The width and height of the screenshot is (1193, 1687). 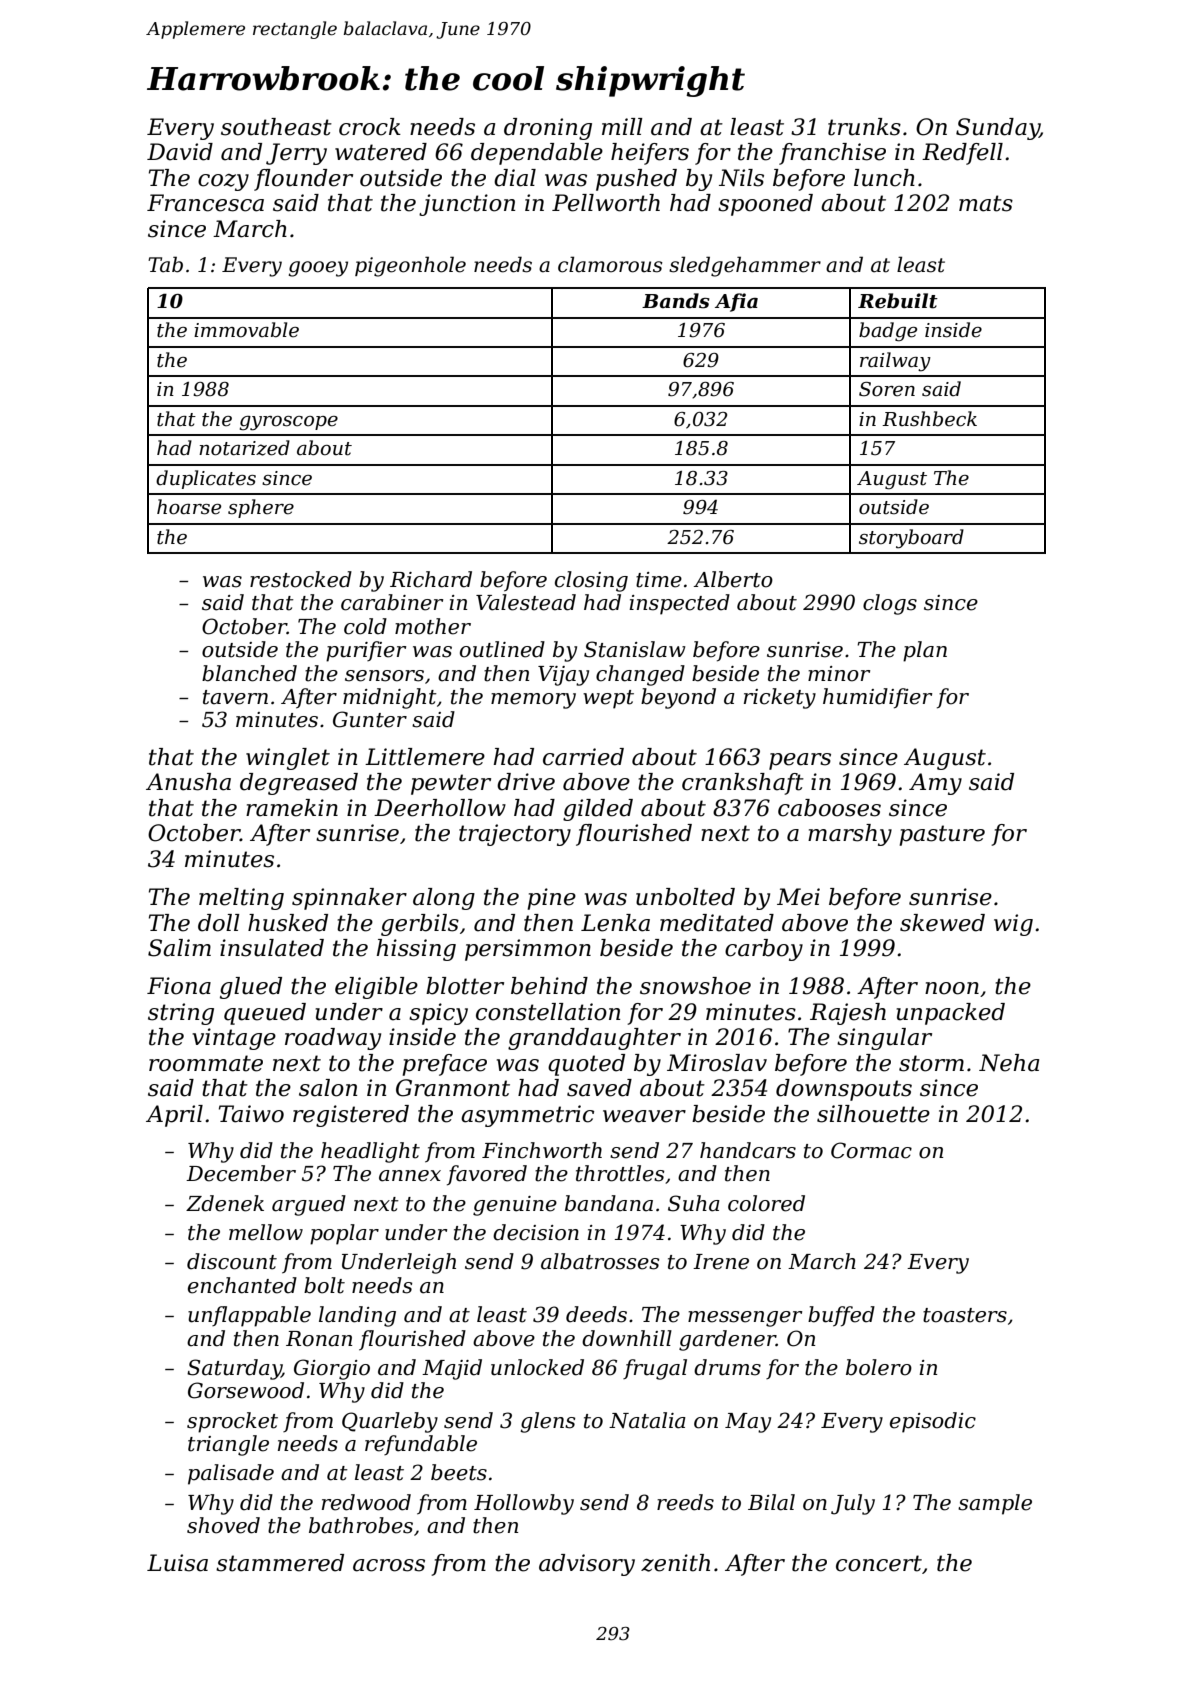 What do you see at coordinates (609, 1203) in the screenshot?
I see `bandana` at bounding box center [609, 1203].
